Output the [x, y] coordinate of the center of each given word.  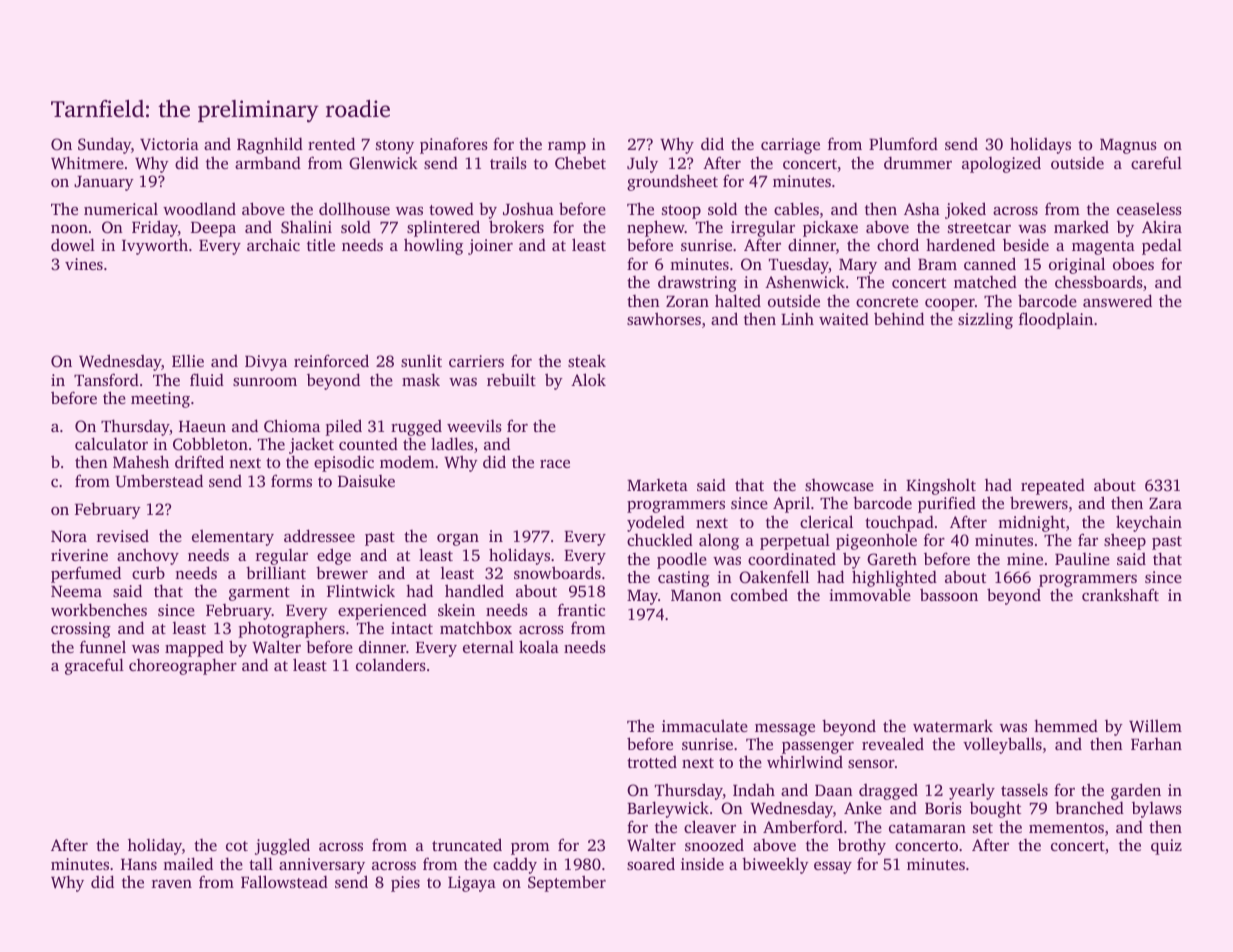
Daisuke [366, 481]
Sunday [104, 145]
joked [965, 210]
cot [237, 846]
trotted [652, 762]
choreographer [183, 666]
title [321, 244]
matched [985, 282]
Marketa [657, 485]
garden [1136, 791]
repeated [1053, 487]
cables [796, 208]
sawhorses [664, 318]
